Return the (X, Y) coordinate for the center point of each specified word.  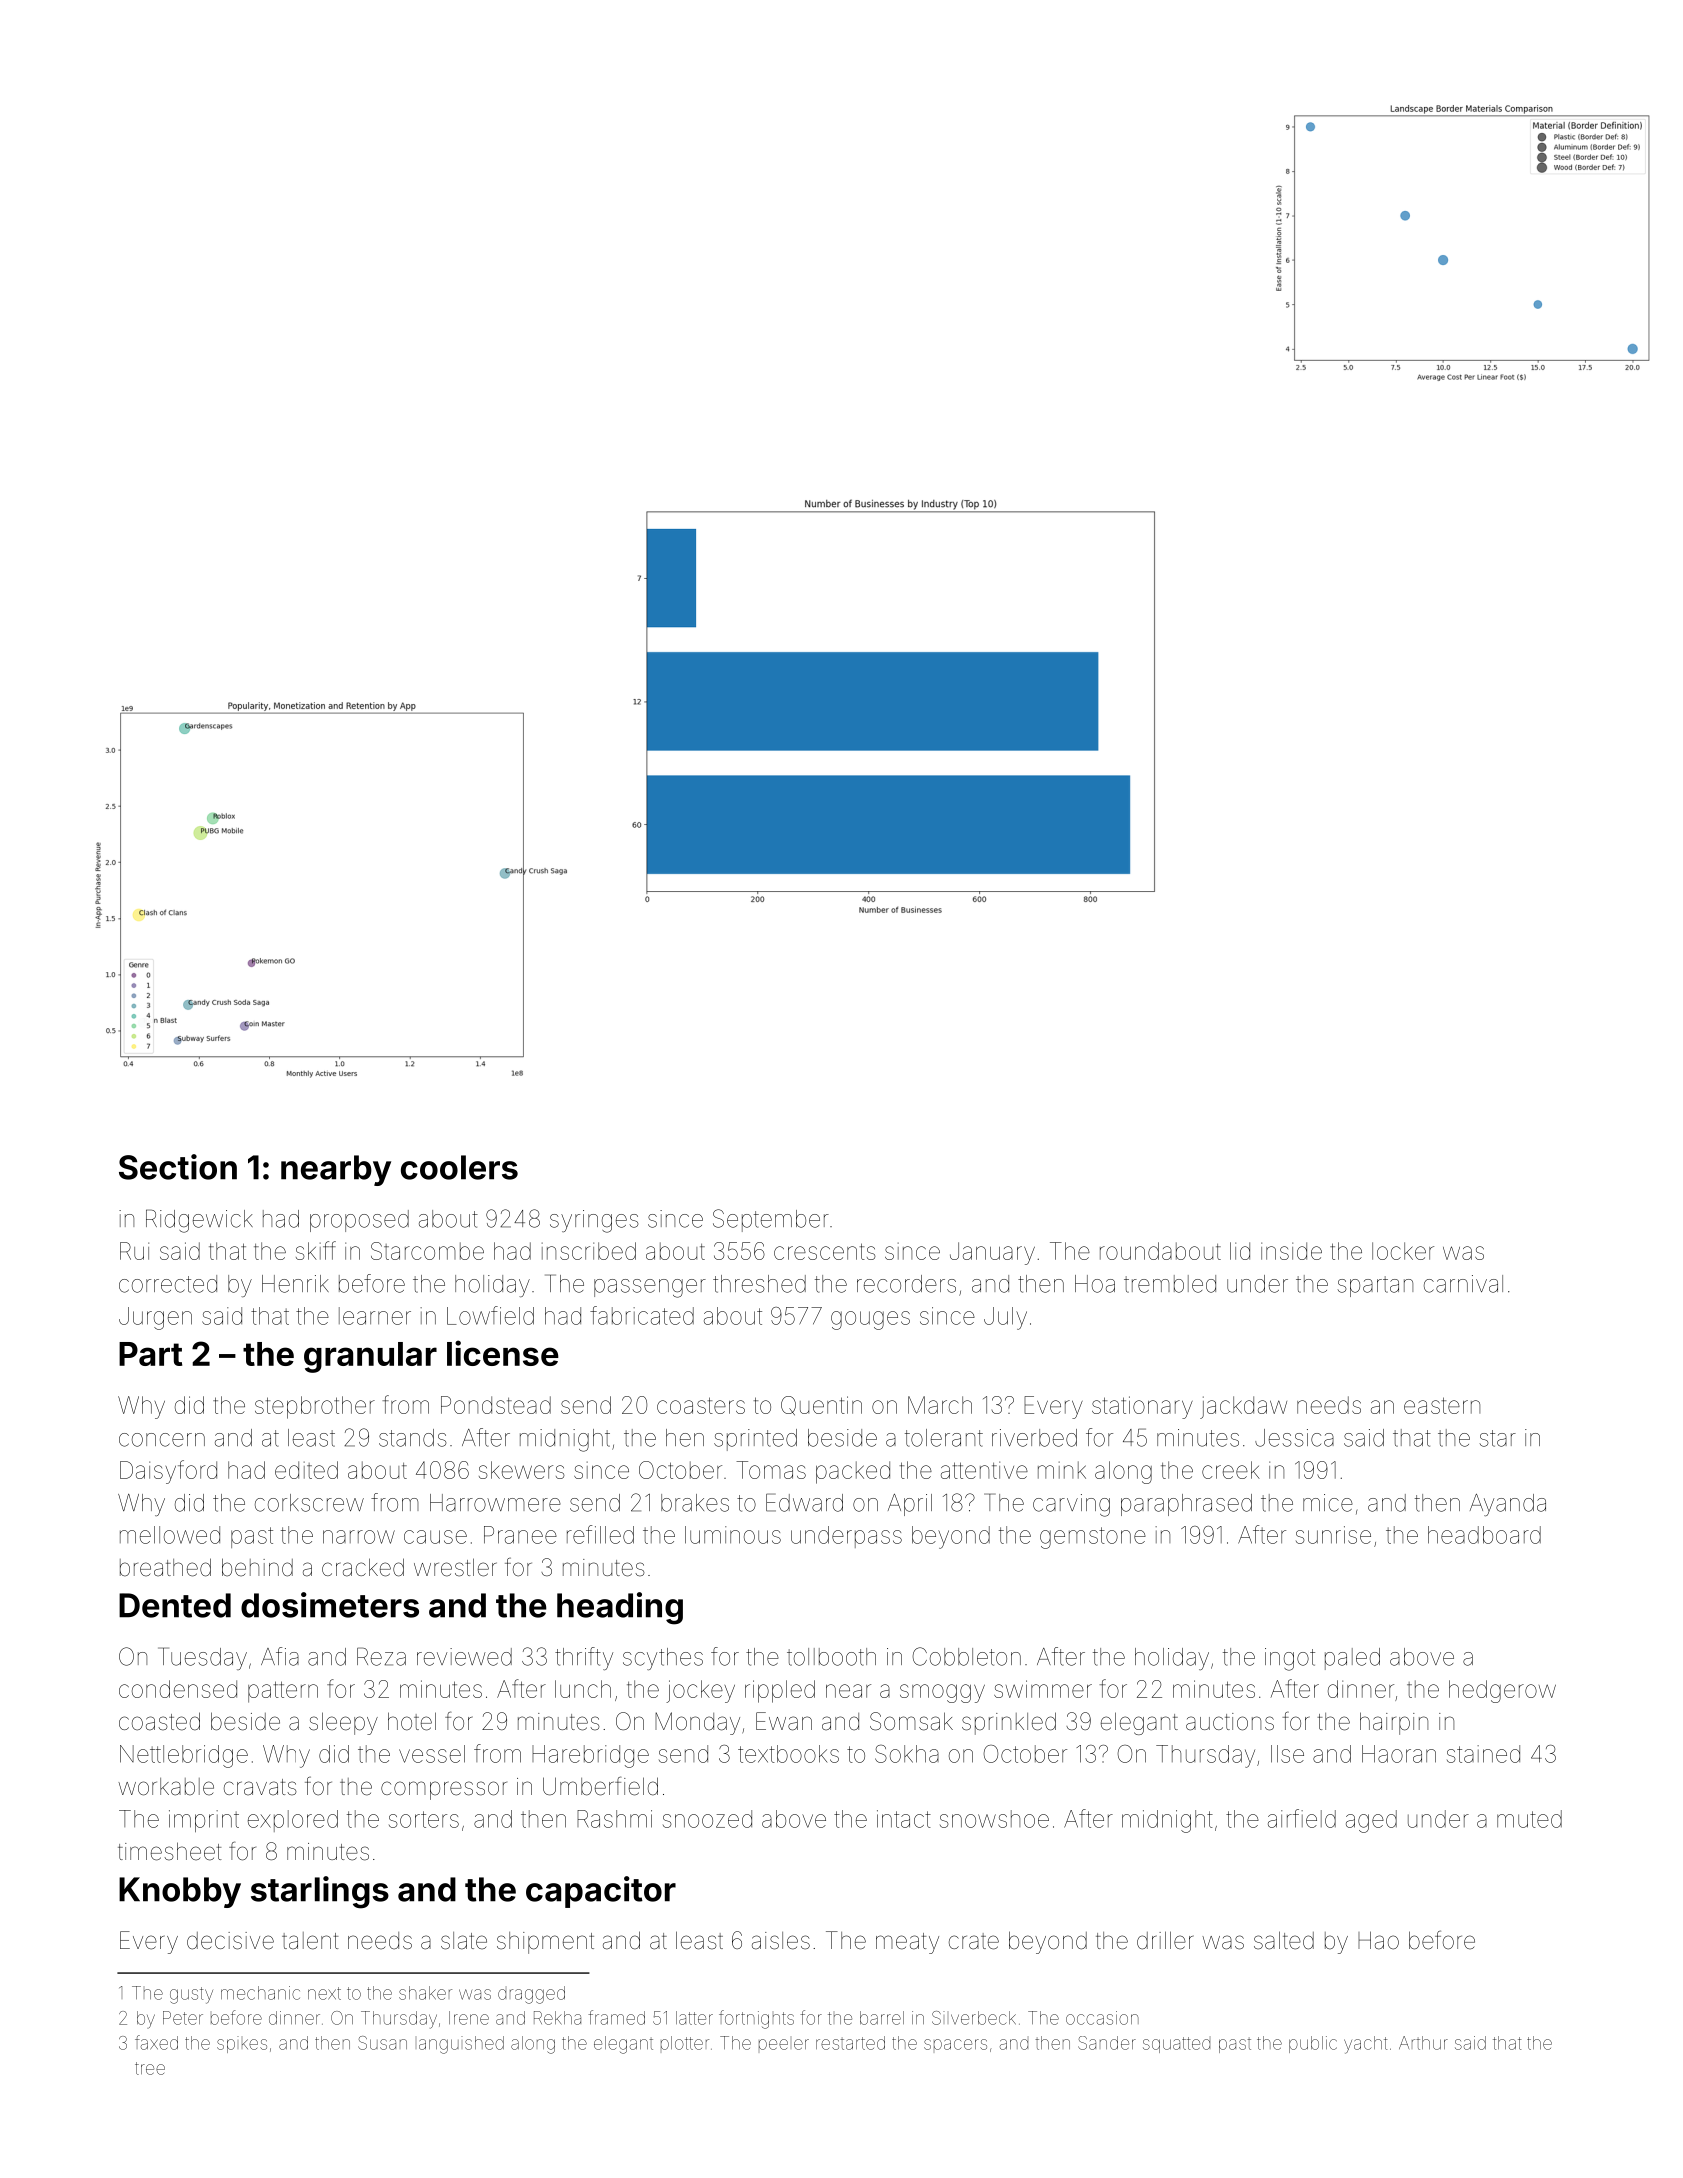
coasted (159, 1721)
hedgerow (1502, 1691)
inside (1291, 1251)
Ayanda (1508, 1505)
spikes (242, 2044)
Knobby (180, 1892)
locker (1403, 1251)
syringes (594, 1221)
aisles (781, 1941)
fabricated (642, 1315)
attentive (984, 1470)
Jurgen (155, 1318)
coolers (459, 1167)
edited (306, 1470)
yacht (1365, 2045)
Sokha (907, 1754)
